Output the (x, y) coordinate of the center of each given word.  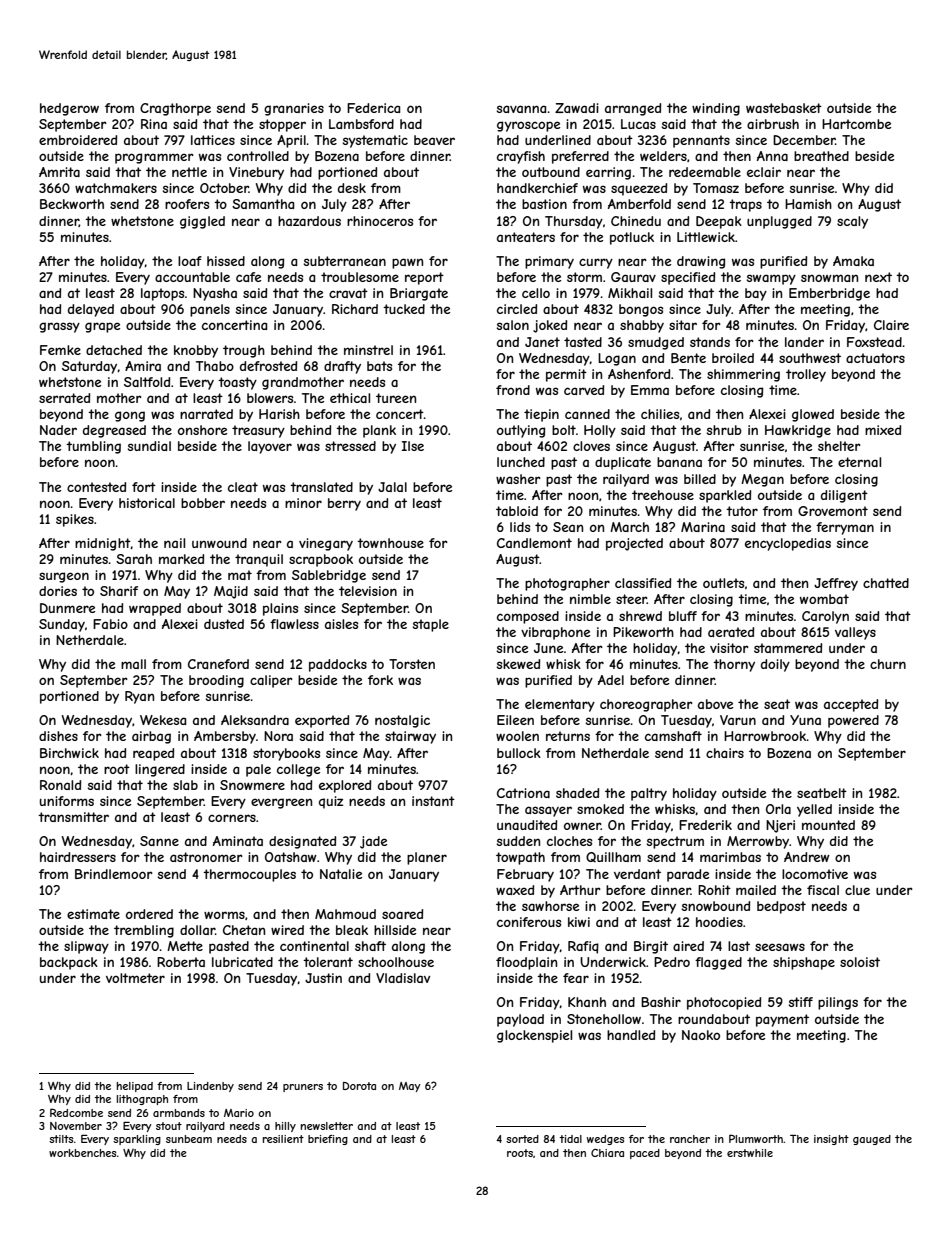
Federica (373, 108)
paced (645, 1154)
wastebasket (784, 108)
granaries (294, 109)
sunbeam (189, 1139)
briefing (328, 1140)
